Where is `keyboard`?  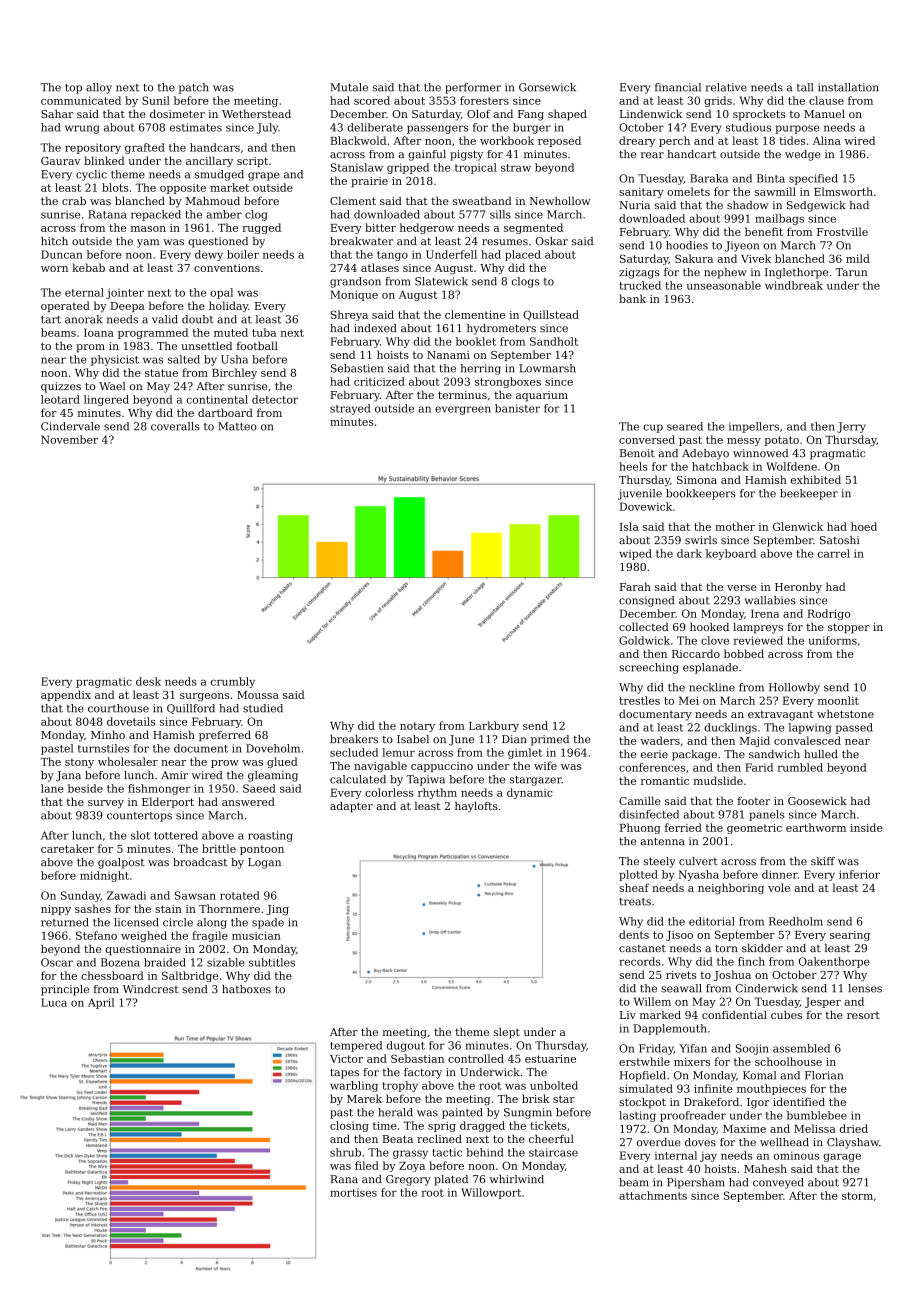 keyboard is located at coordinates (731, 554).
